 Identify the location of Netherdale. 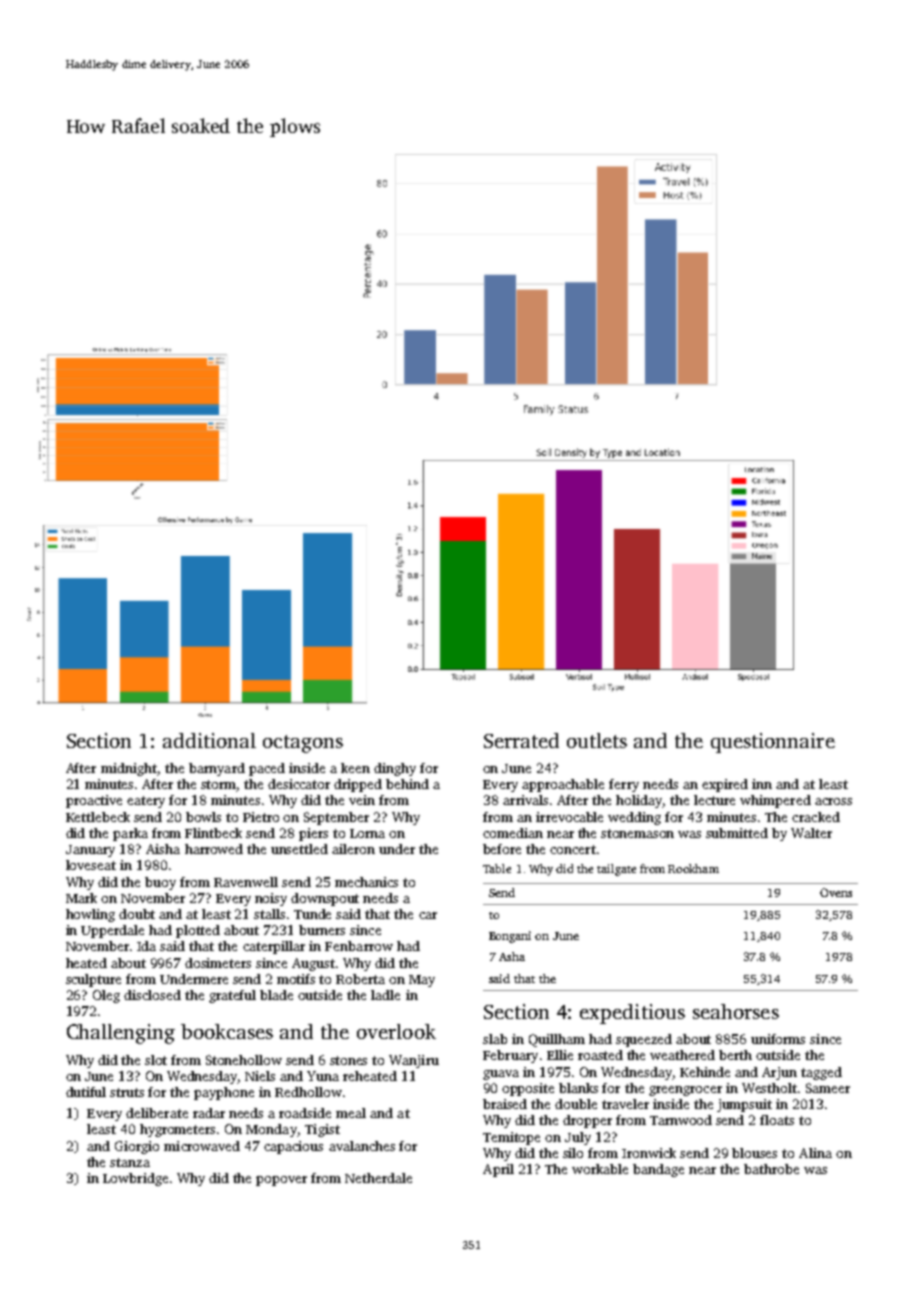
(378, 1178).
